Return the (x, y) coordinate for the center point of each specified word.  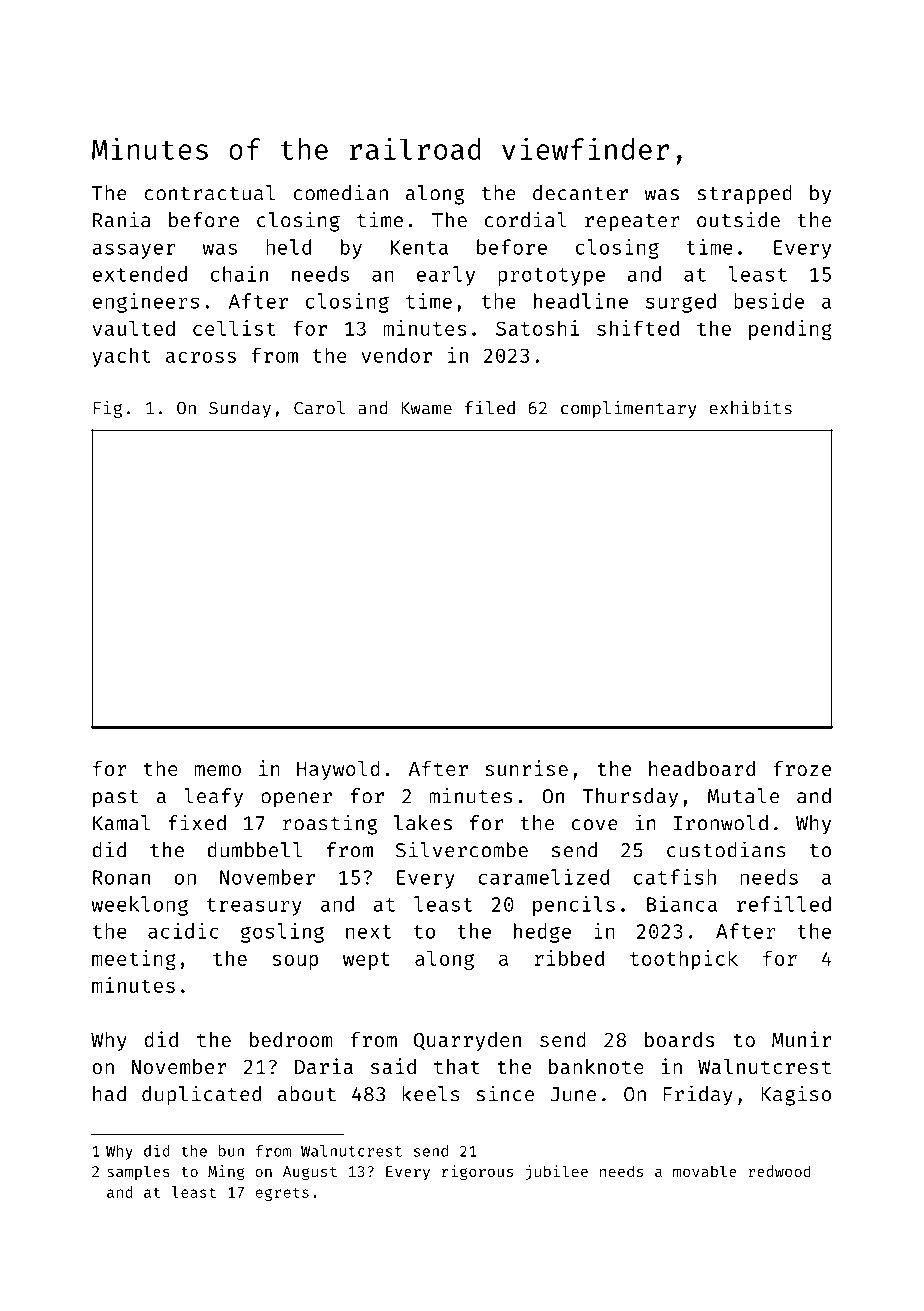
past (116, 799)
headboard (702, 768)
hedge (542, 933)
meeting (134, 960)
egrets (282, 1194)
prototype (551, 277)
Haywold (338, 770)
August (310, 1173)
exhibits (750, 407)
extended (140, 274)
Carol (319, 408)
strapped (744, 195)
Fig (107, 409)
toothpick (684, 960)
